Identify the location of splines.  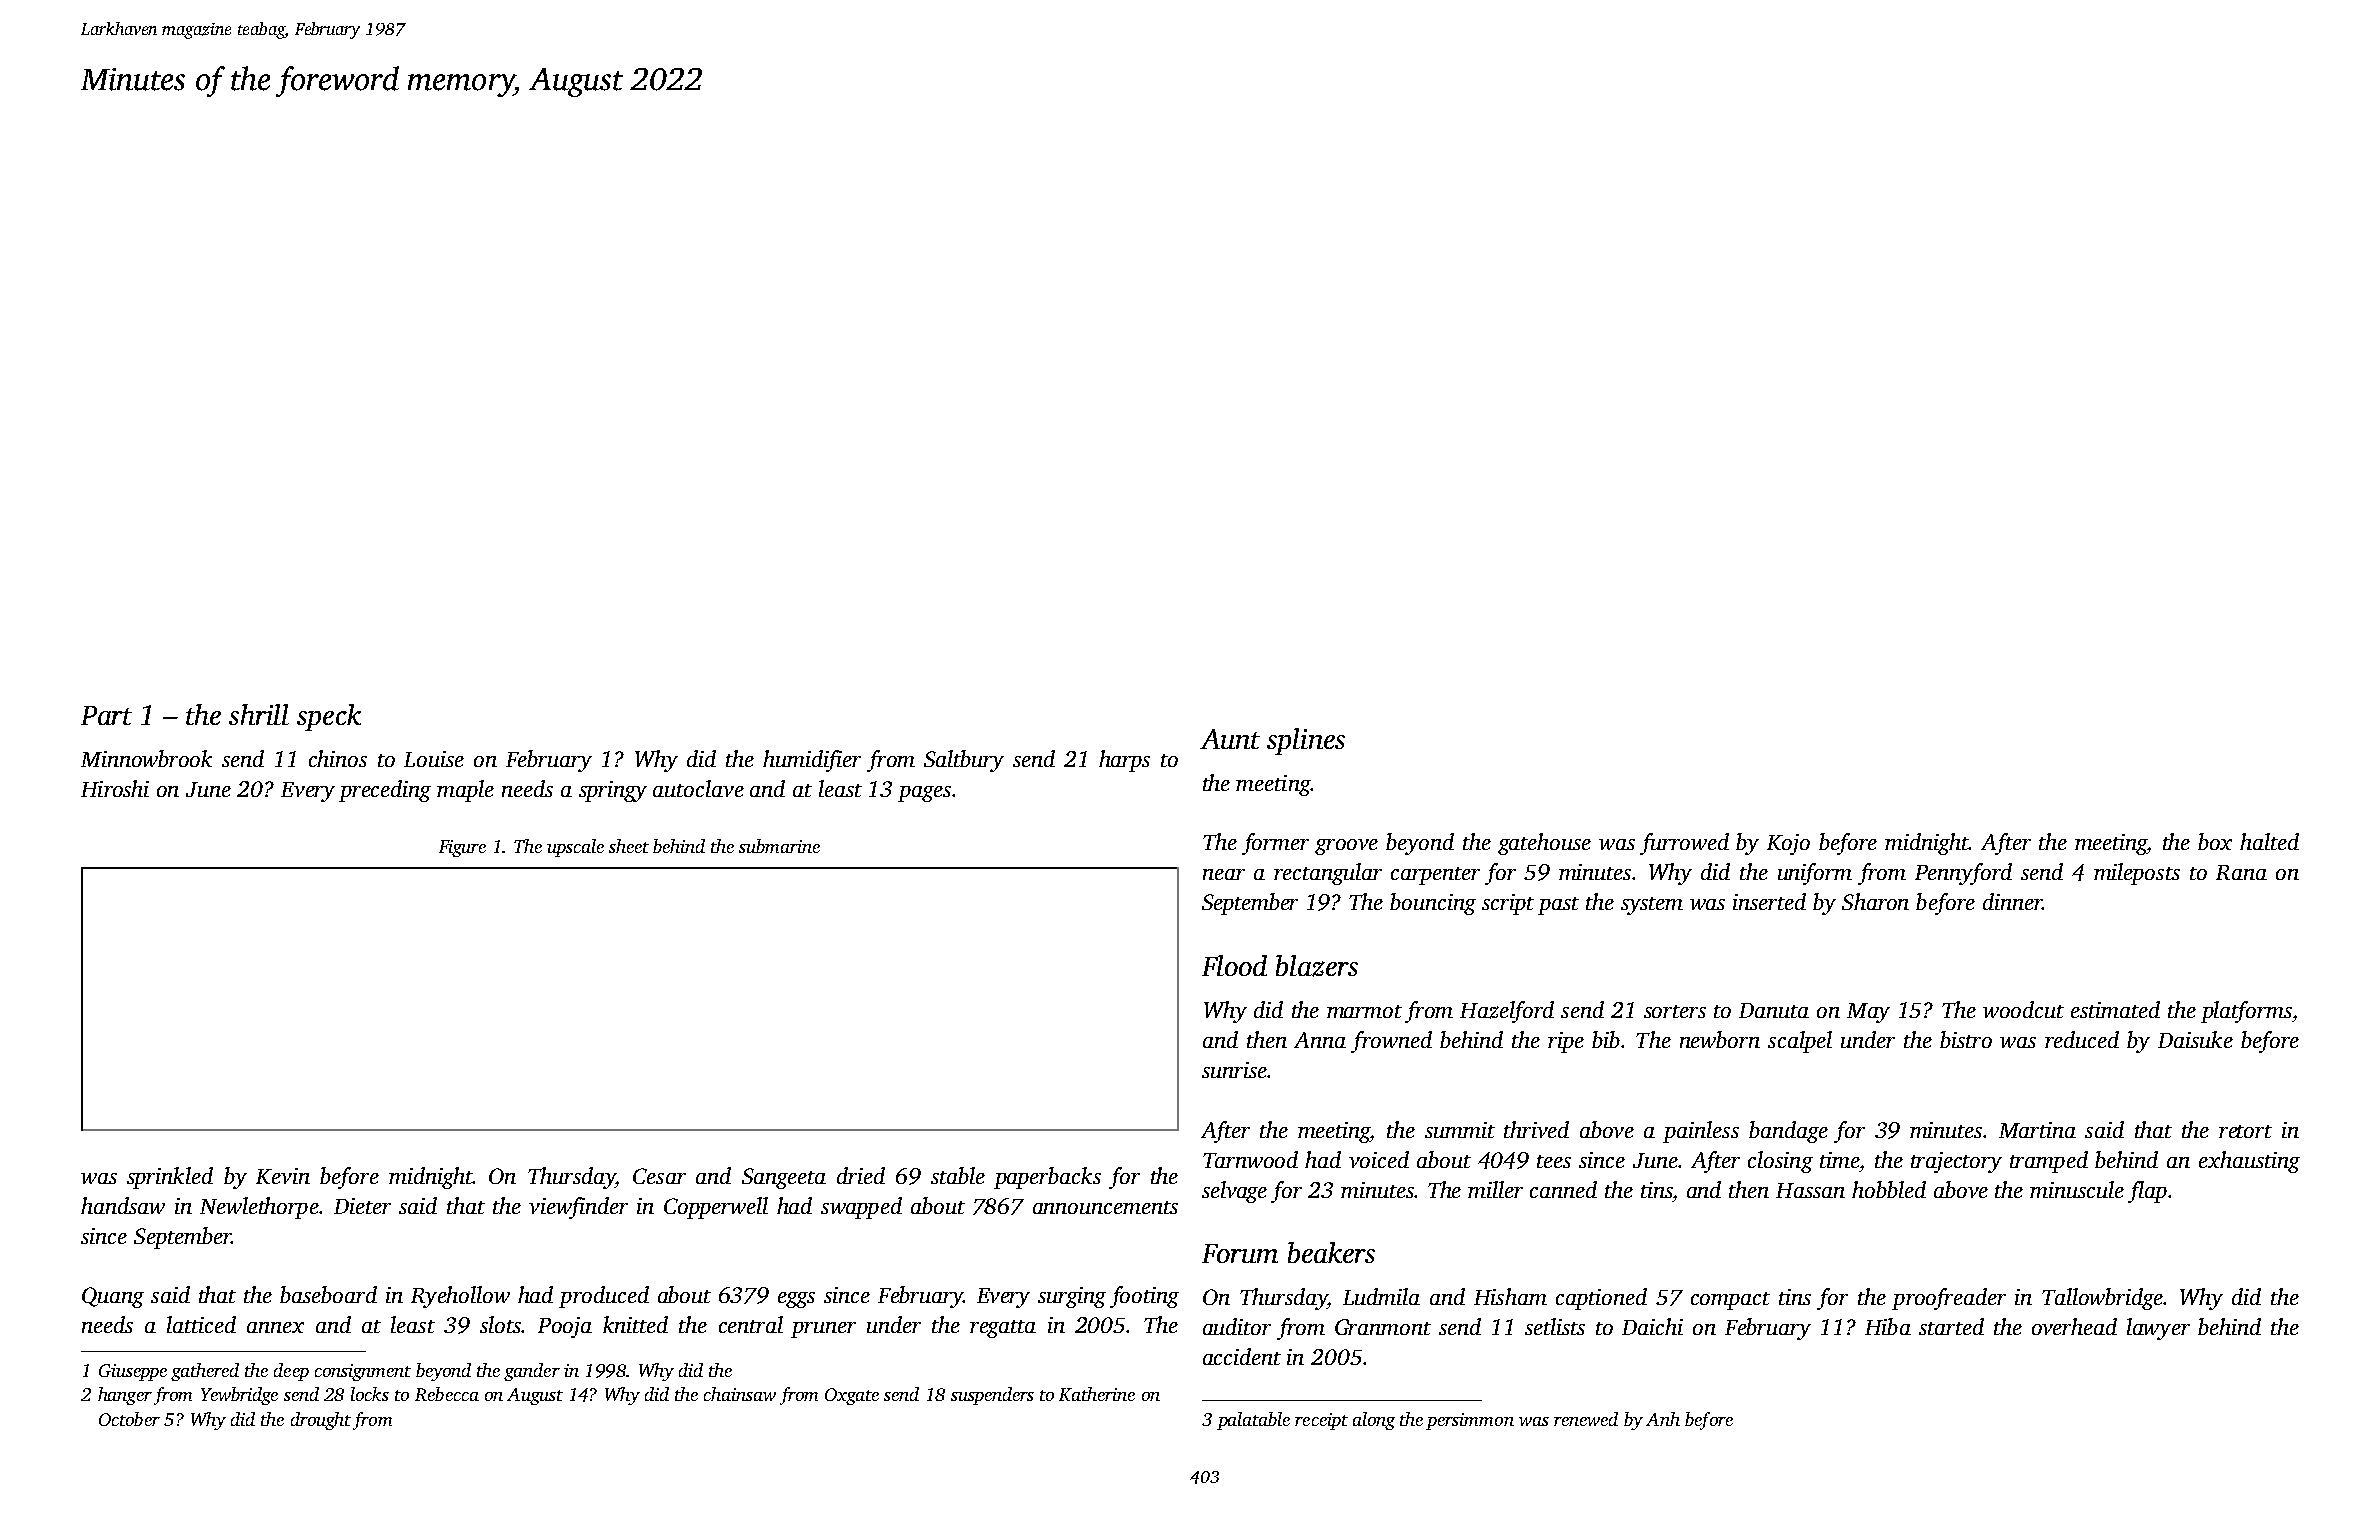
(1306, 741).
